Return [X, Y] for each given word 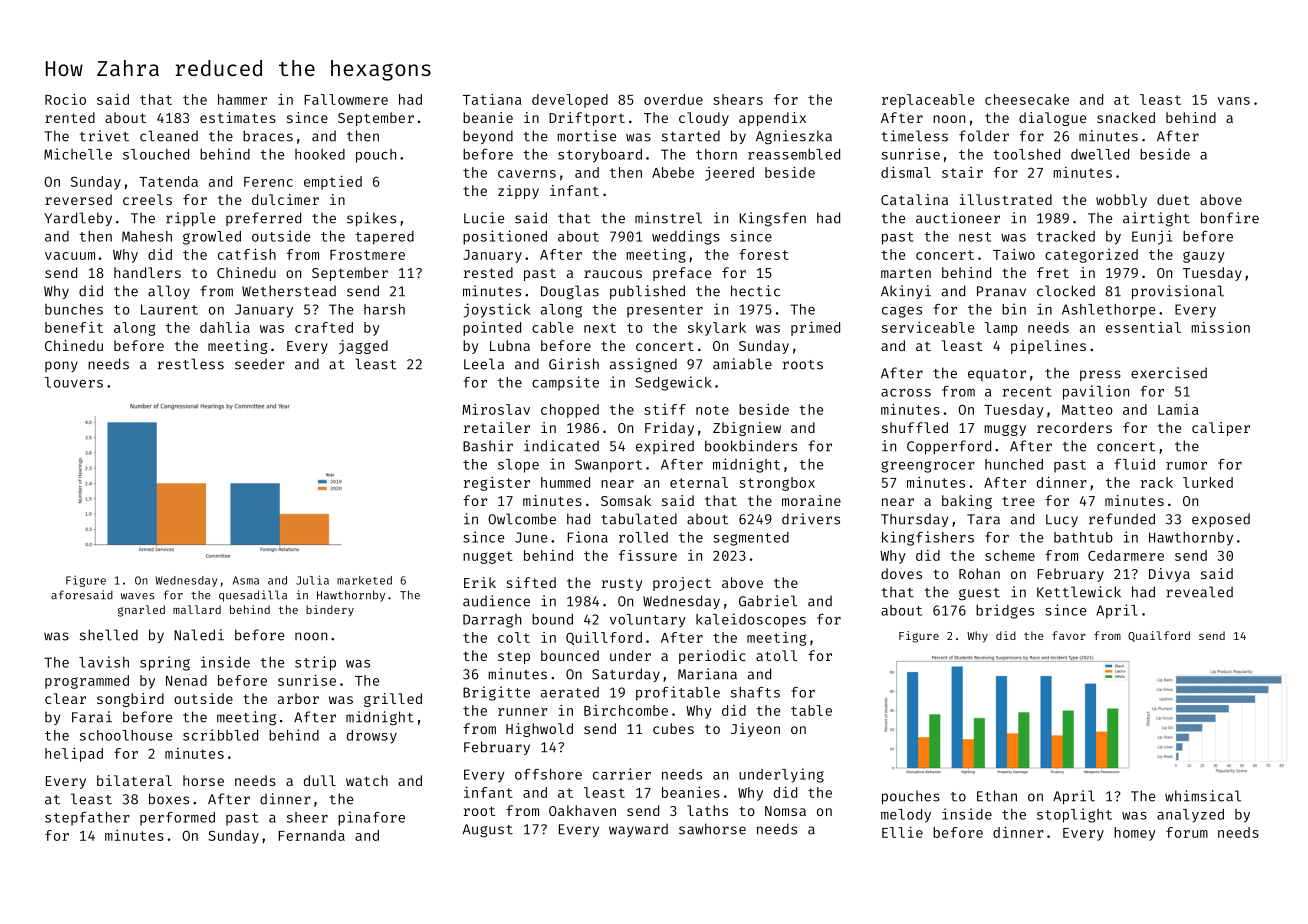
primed [815, 329]
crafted [324, 327]
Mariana [707, 674]
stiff [665, 409]
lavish [104, 662]
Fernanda [311, 835]
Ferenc [268, 182]
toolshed [1026, 154]
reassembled [794, 154]
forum [1187, 832]
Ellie [902, 832]
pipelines [1048, 347]
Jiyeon [755, 730]
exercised [1169, 373]
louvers [74, 382]
